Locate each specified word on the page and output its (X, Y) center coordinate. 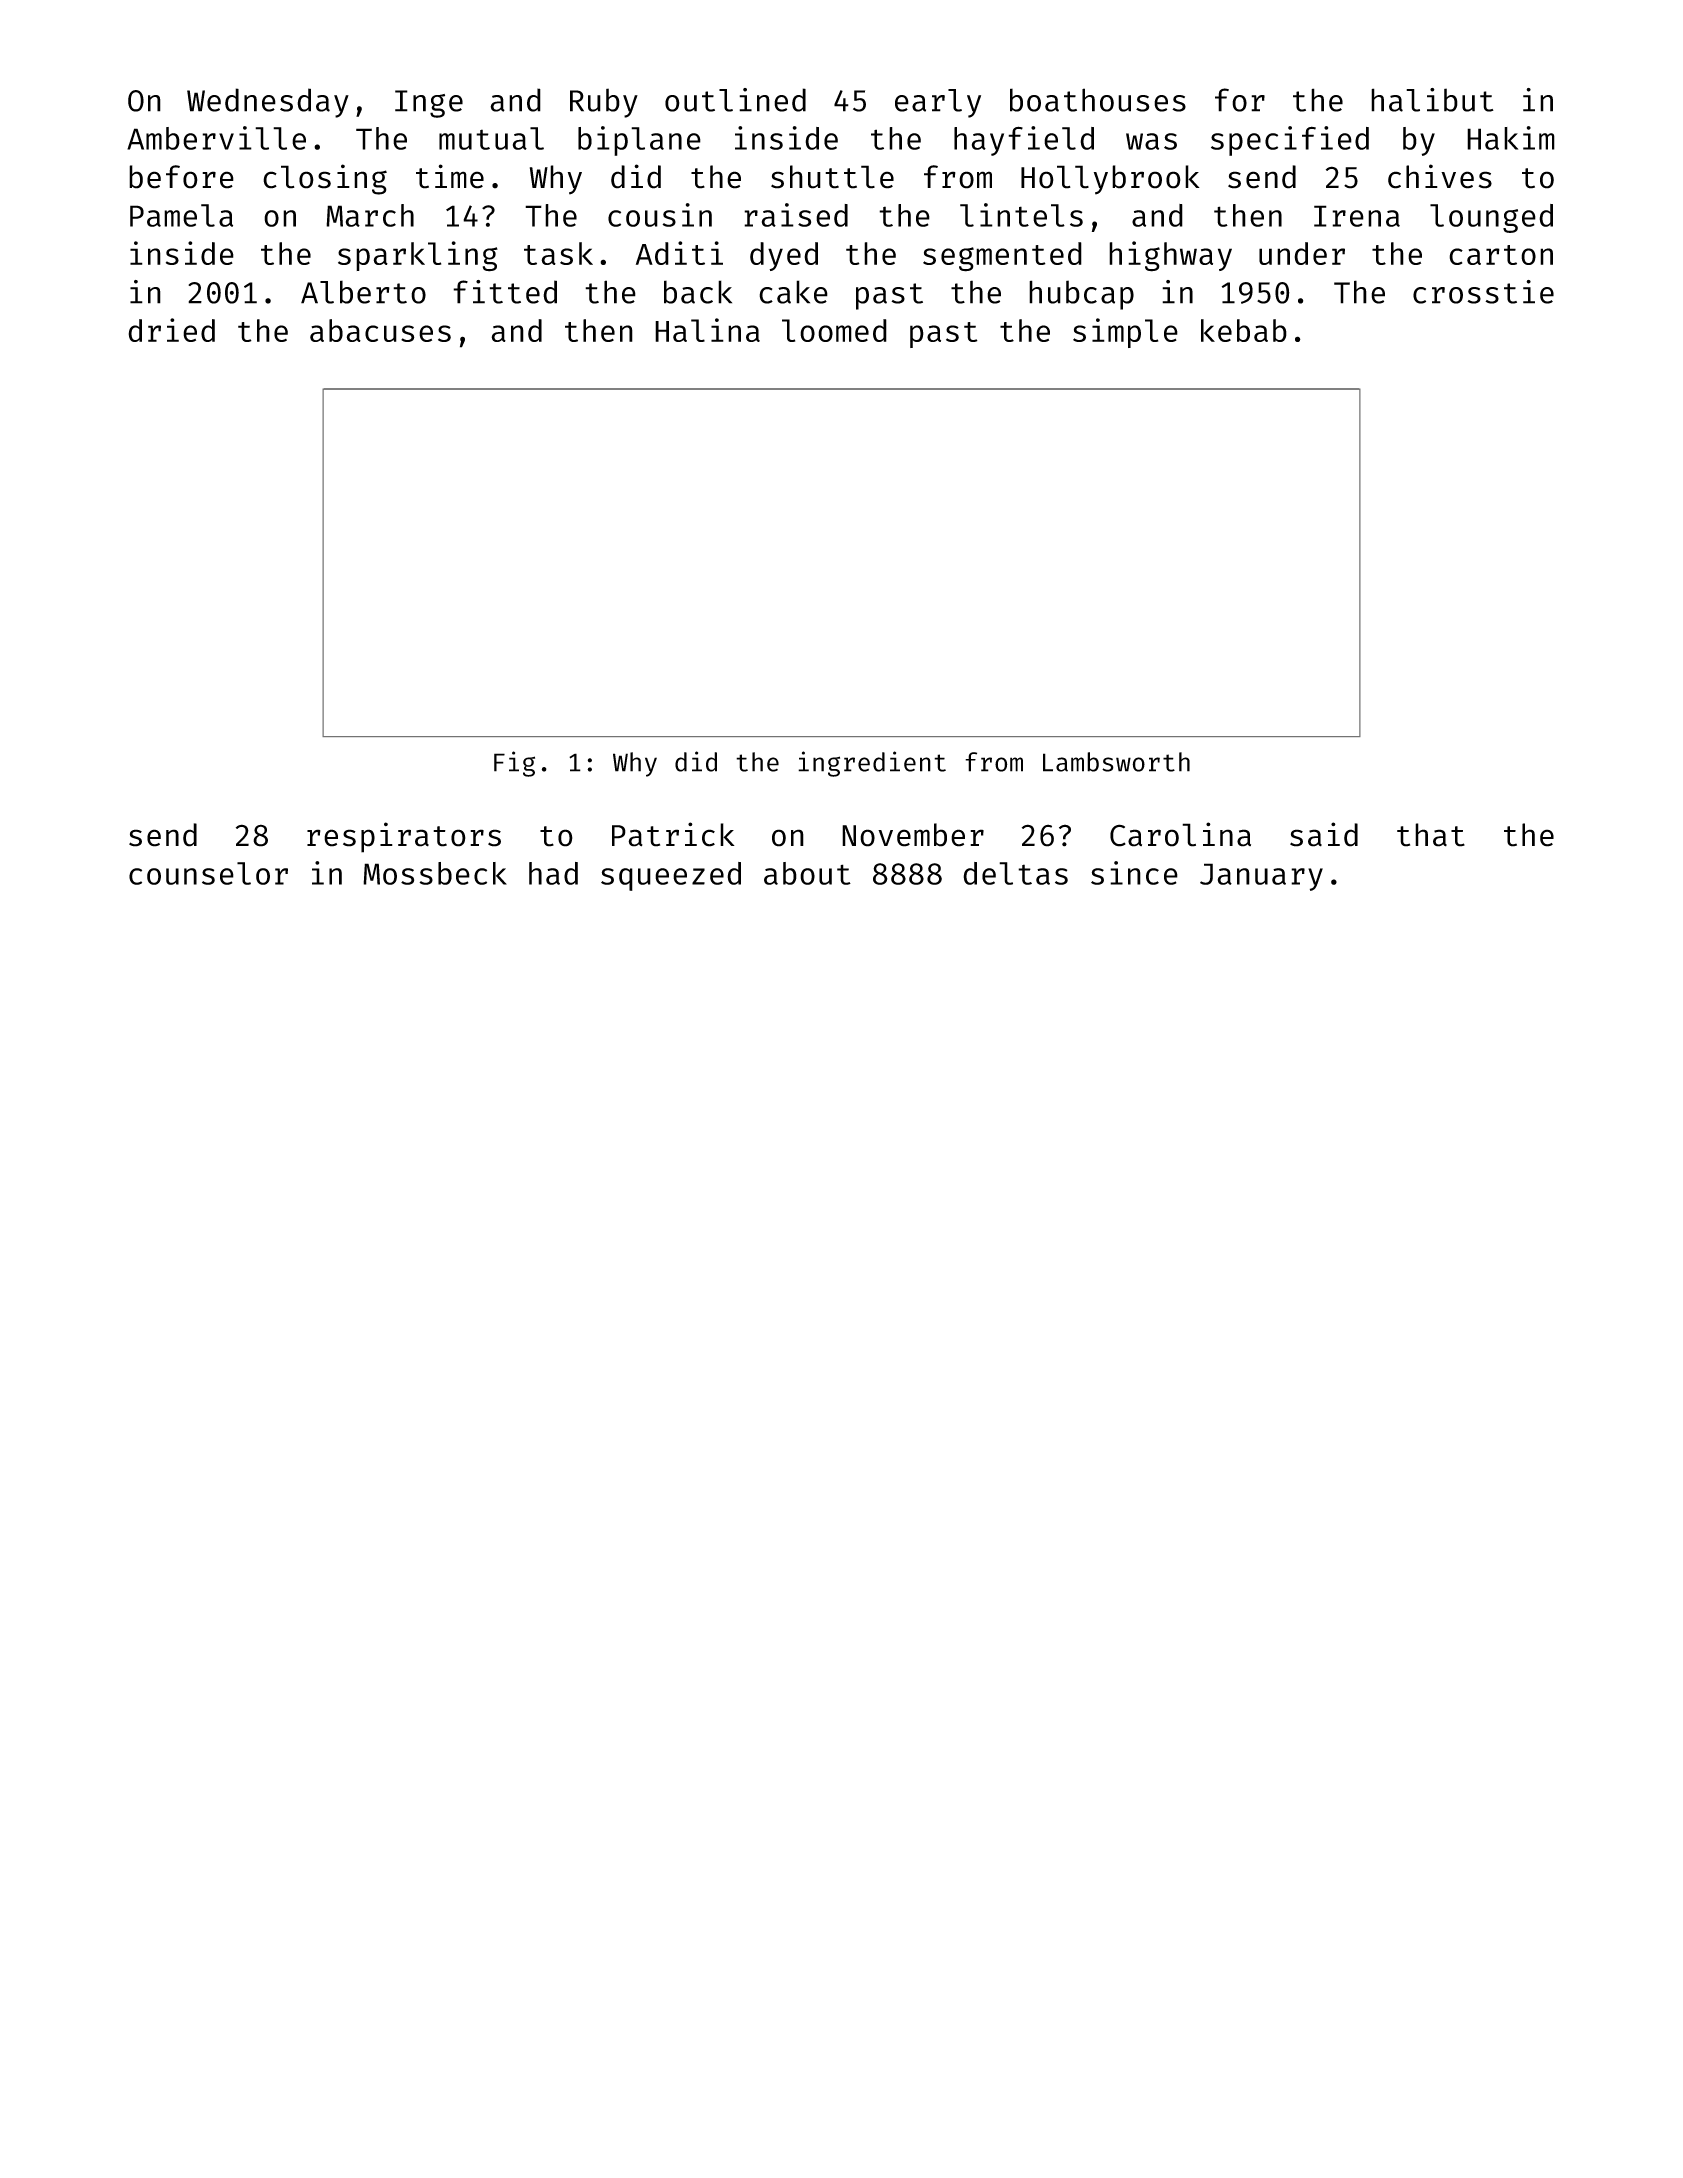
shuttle (832, 177)
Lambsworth (1116, 762)
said (1324, 834)
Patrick (673, 834)
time (450, 176)
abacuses (380, 330)
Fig (514, 764)
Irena (1357, 216)
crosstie (1483, 292)
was (1151, 141)
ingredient (872, 764)
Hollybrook (1110, 180)
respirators (404, 837)
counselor (208, 873)
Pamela (181, 215)
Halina (707, 330)
